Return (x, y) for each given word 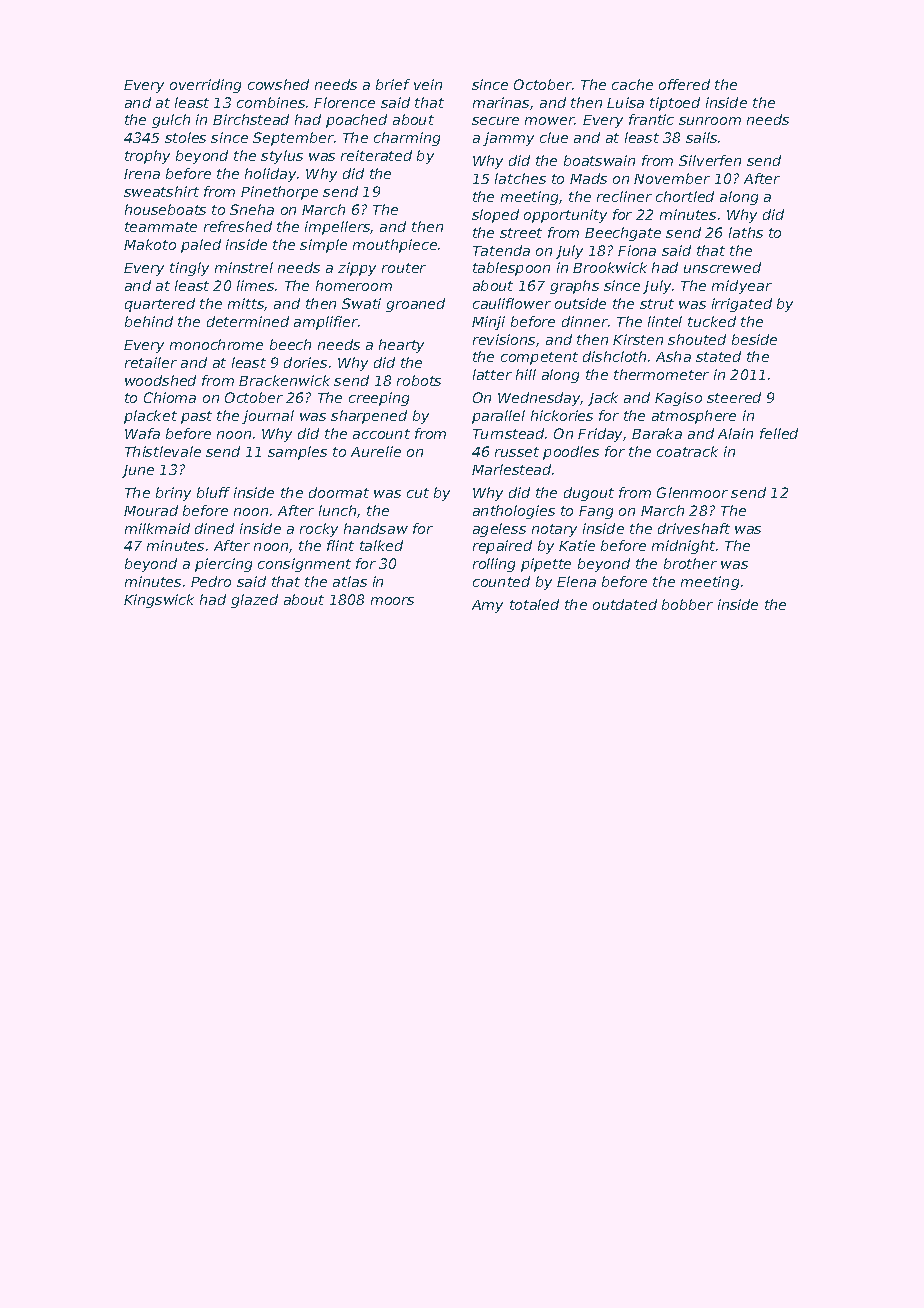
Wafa (142, 433)
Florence (344, 102)
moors (392, 601)
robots (419, 380)
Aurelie (376, 451)
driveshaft (694, 528)
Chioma (170, 397)
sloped (495, 216)
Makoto (150, 244)
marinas (501, 102)
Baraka (657, 433)
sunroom (710, 121)
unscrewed (722, 267)
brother (690, 563)
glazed (254, 601)
